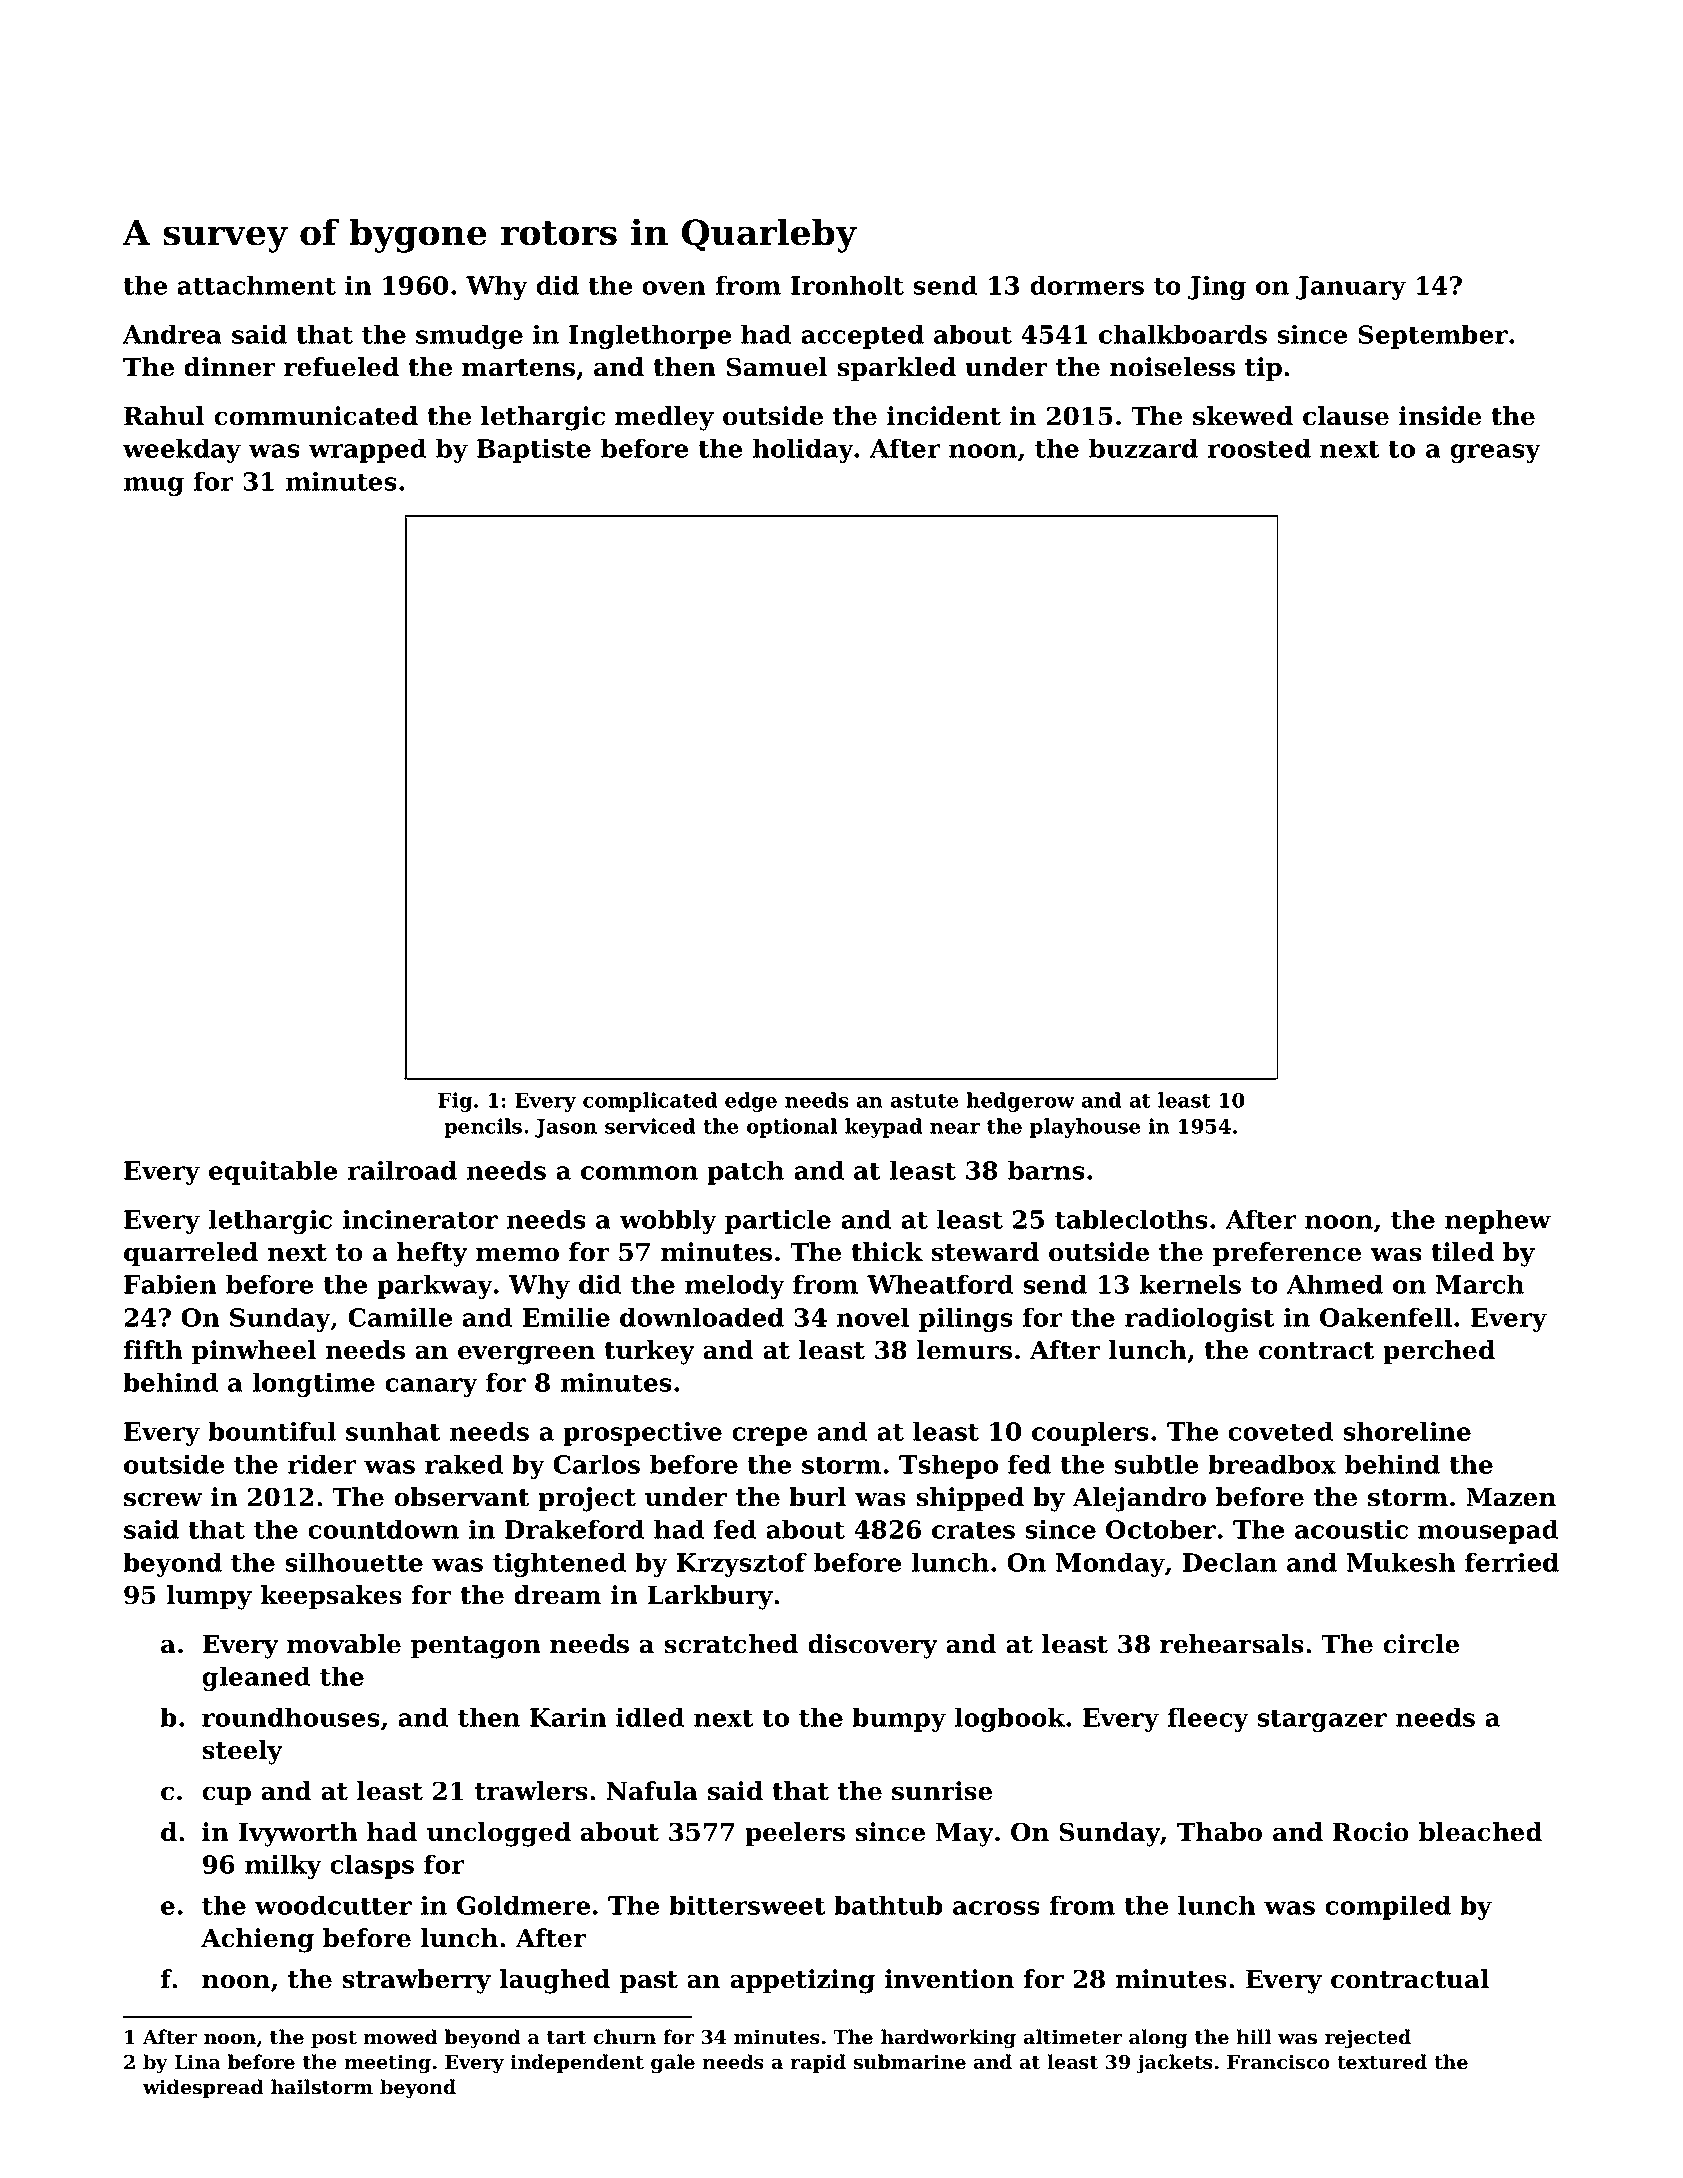 The width and height of the screenshot is (1683, 2178). Describe the element at coordinates (803, 450) in the screenshot. I see `holiday` at that location.
